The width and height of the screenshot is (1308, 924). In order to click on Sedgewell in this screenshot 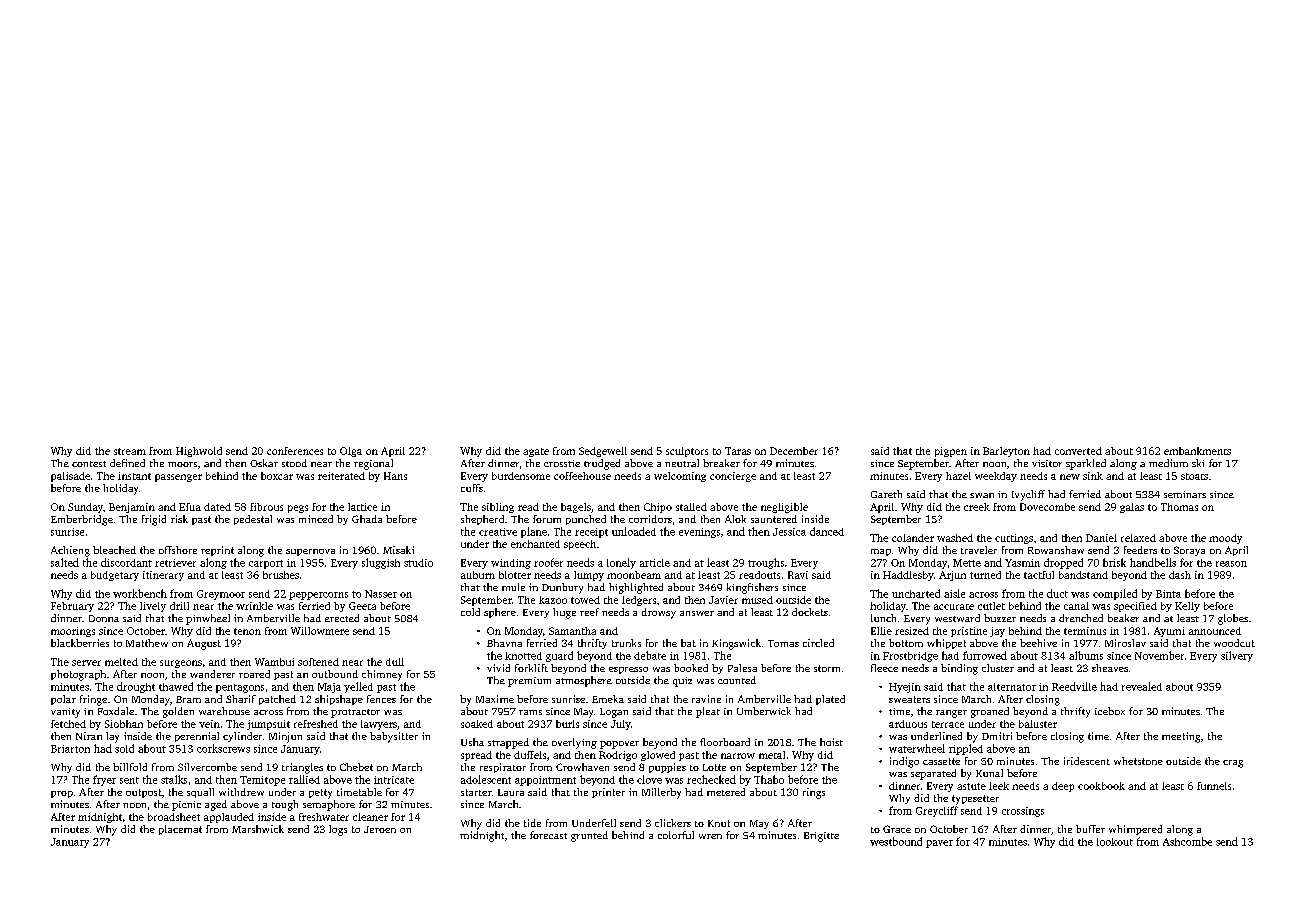, I will do `click(603, 452)`.
